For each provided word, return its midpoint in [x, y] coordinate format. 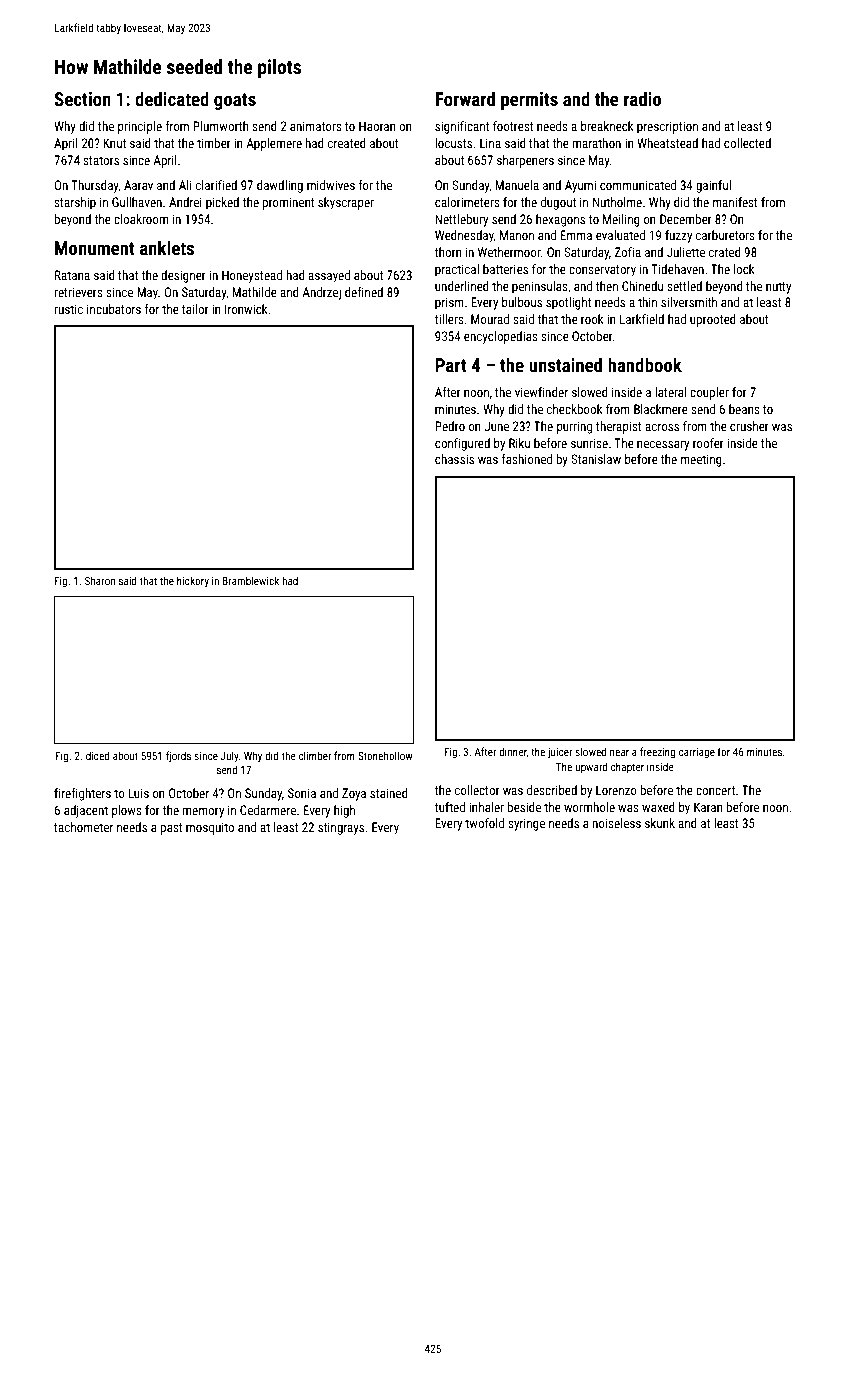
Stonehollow [385, 755]
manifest [735, 202]
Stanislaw [596, 459]
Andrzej [321, 293]
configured [462, 444]
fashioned [526, 459]
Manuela [517, 185]
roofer [708, 443]
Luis [138, 793]
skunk [660, 823]
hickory [193, 581]
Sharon [100, 580]
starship [75, 203]
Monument [95, 248]
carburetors [725, 235]
